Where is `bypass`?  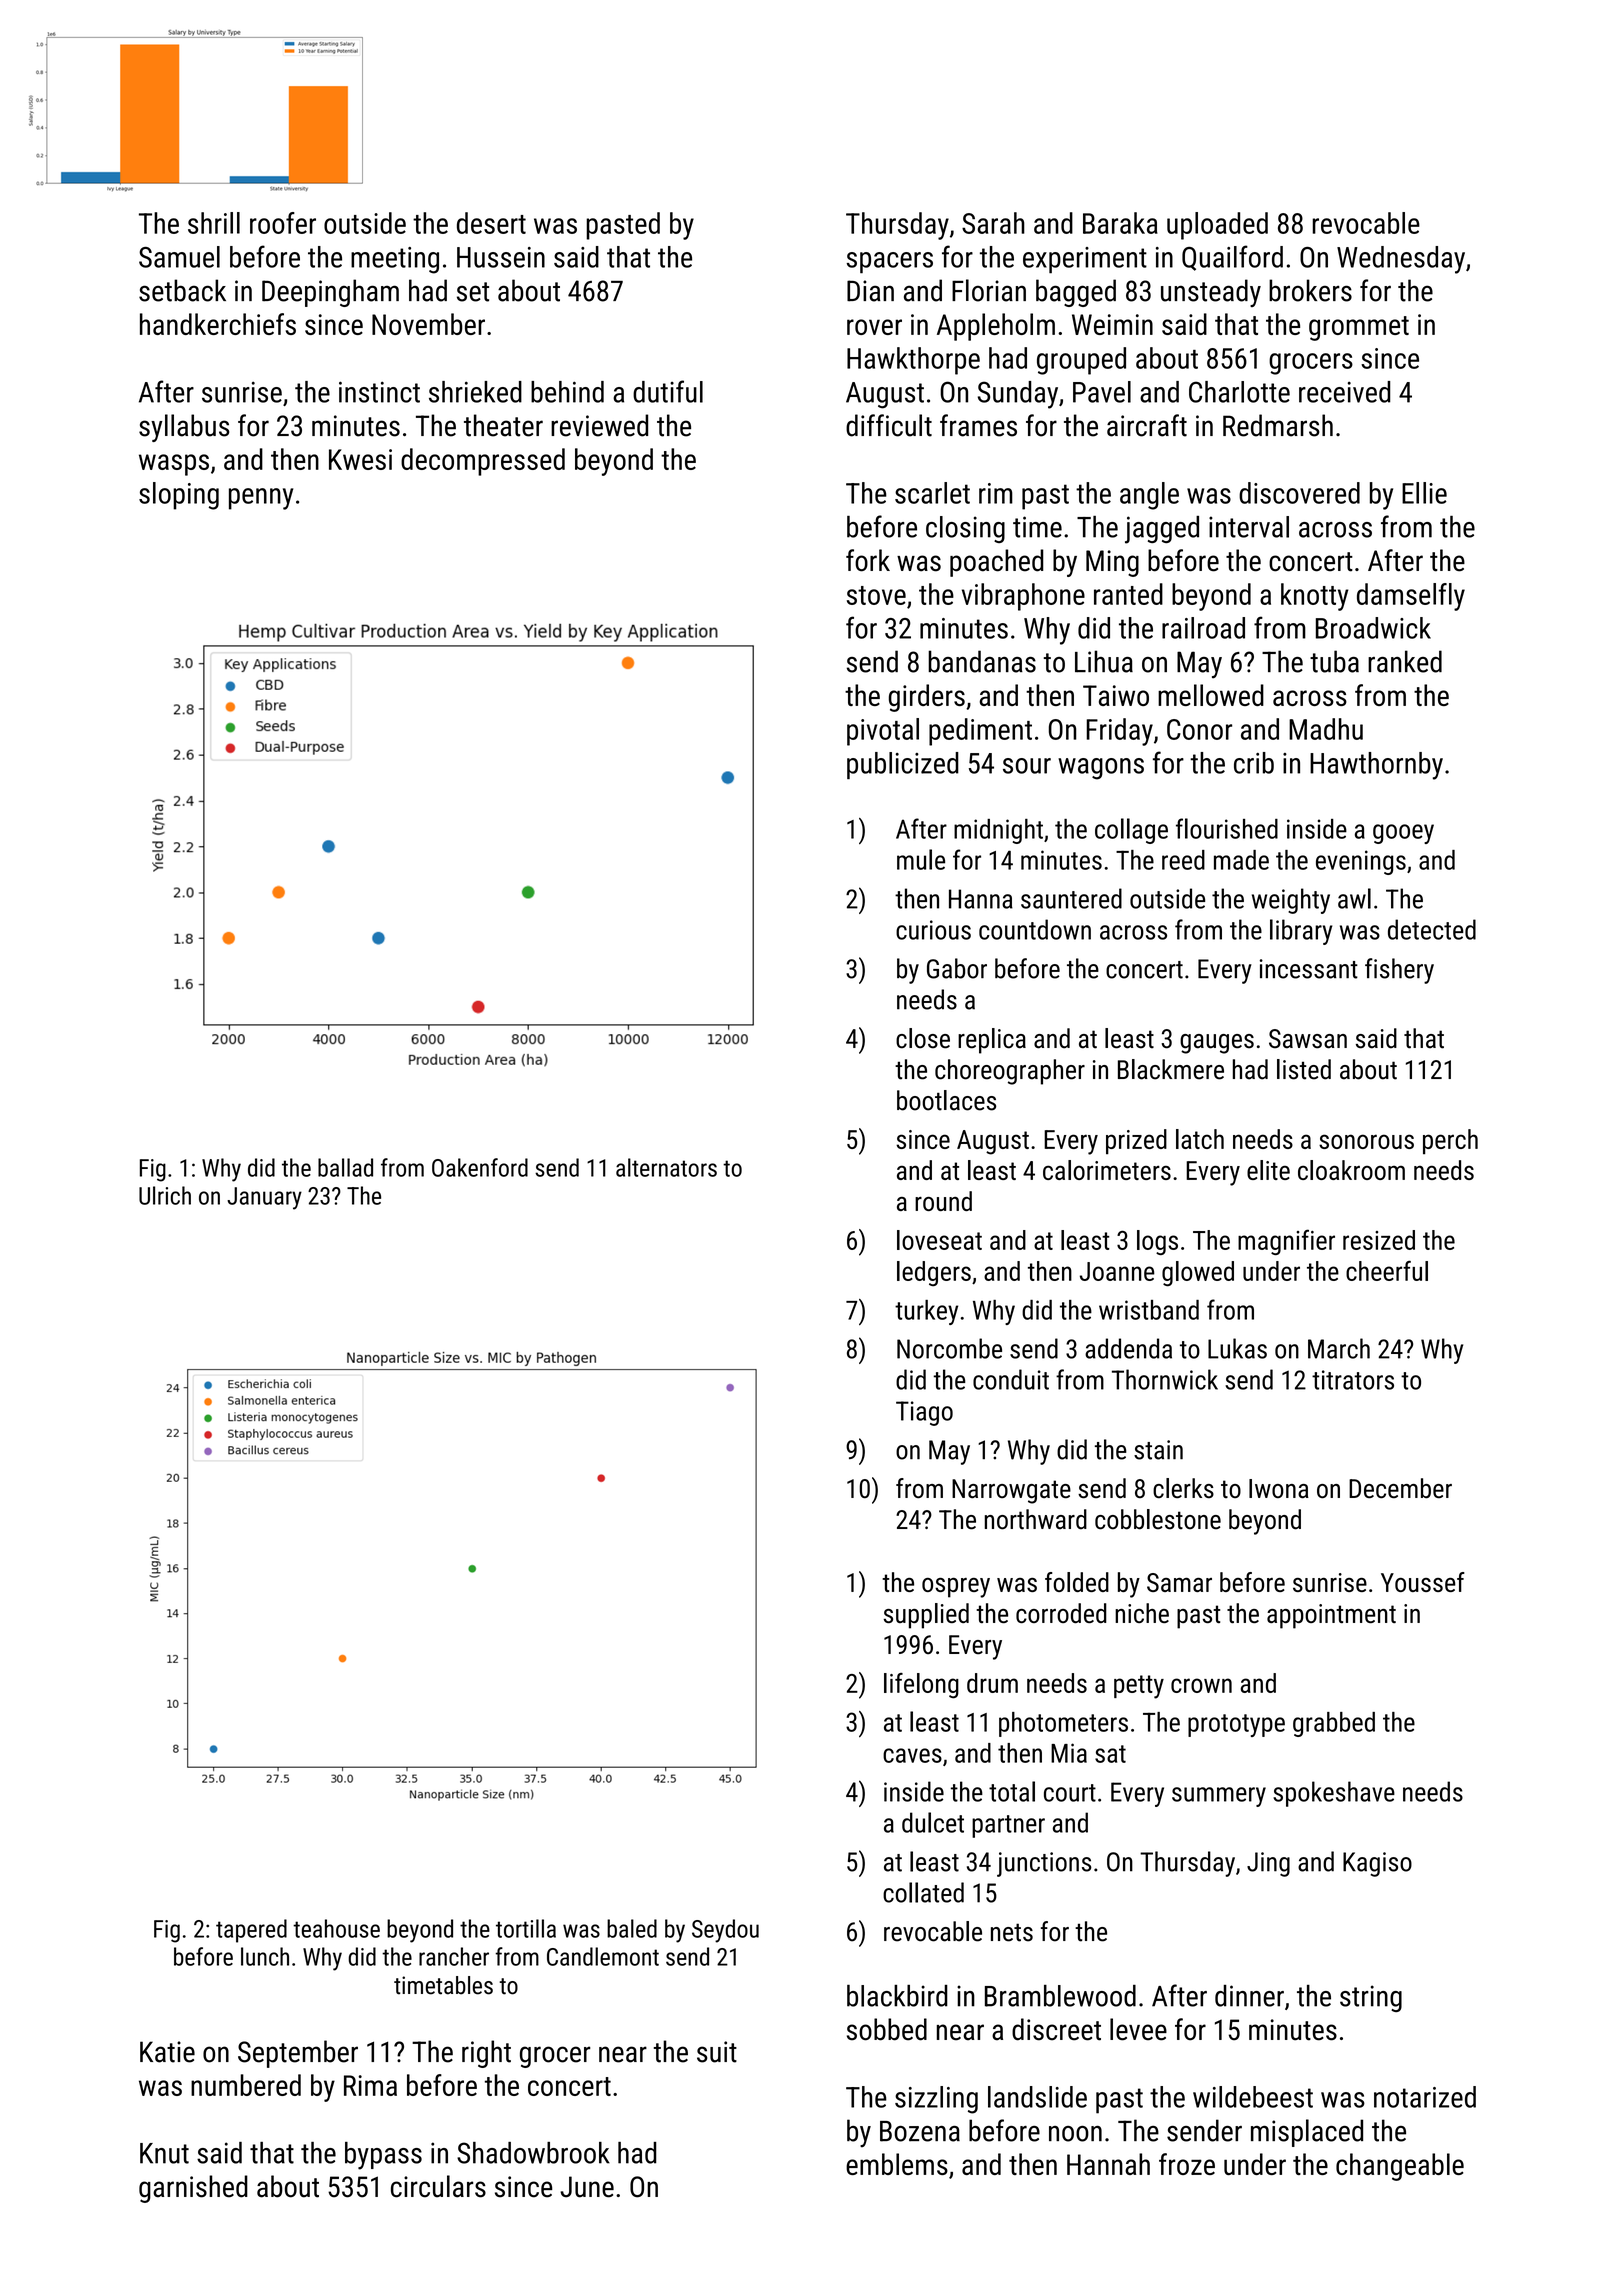
bypass is located at coordinates (383, 2156).
